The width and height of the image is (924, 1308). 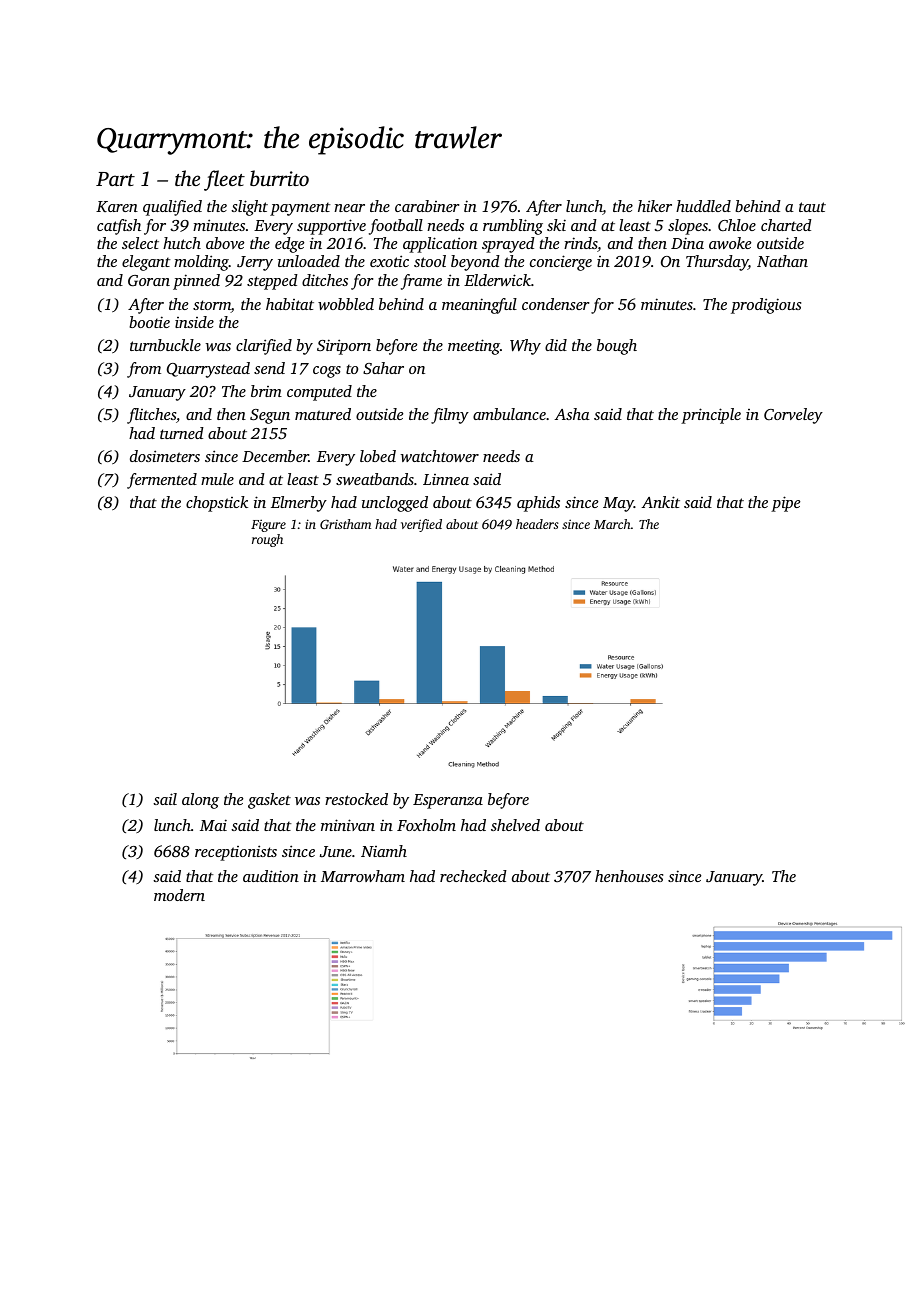 What do you see at coordinates (515, 825) in the image?
I see `shelved` at bounding box center [515, 825].
